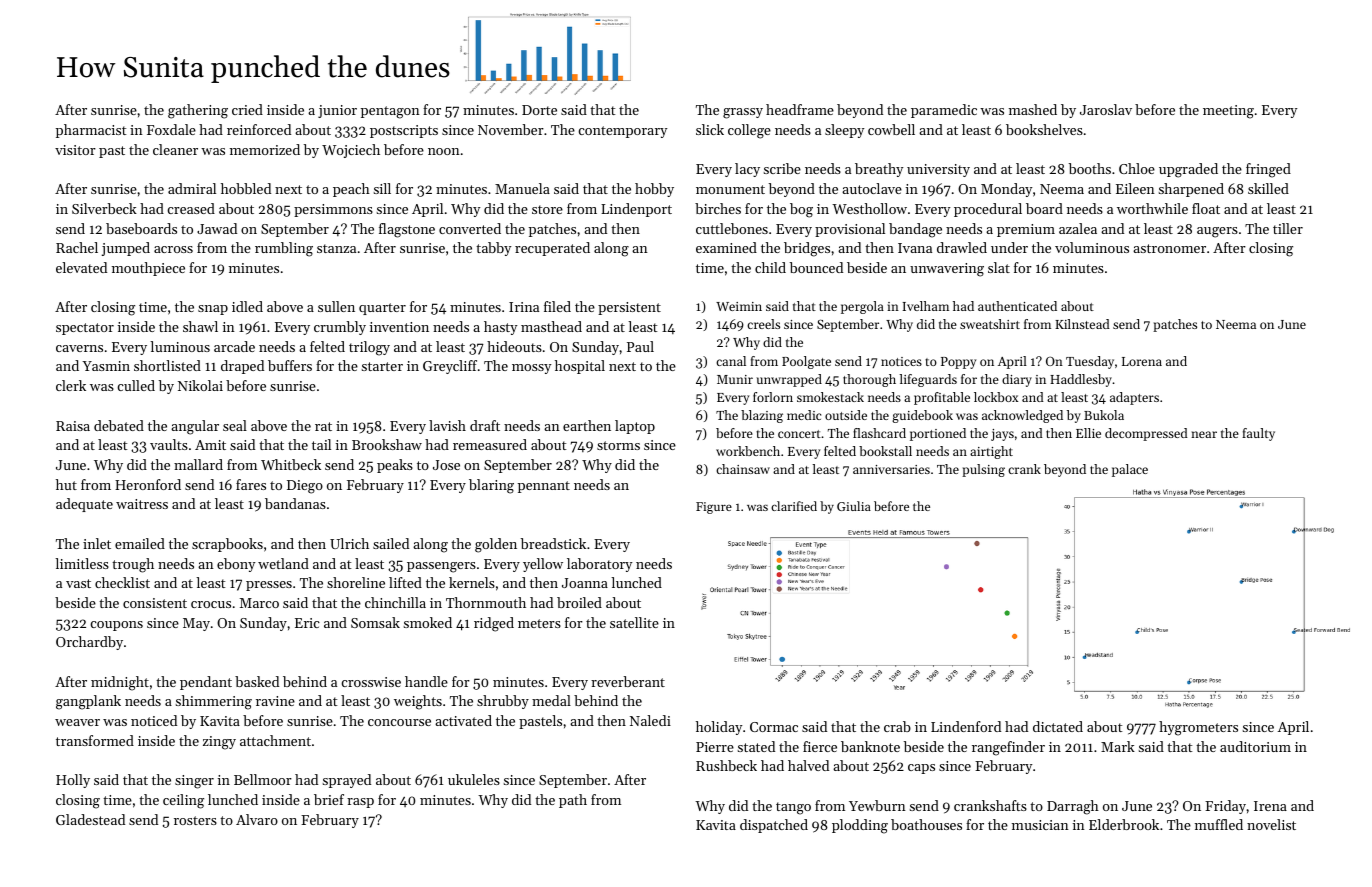 The height and width of the screenshot is (887, 1372). Describe the element at coordinates (1258, 434) in the screenshot. I see `faulty` at that location.
